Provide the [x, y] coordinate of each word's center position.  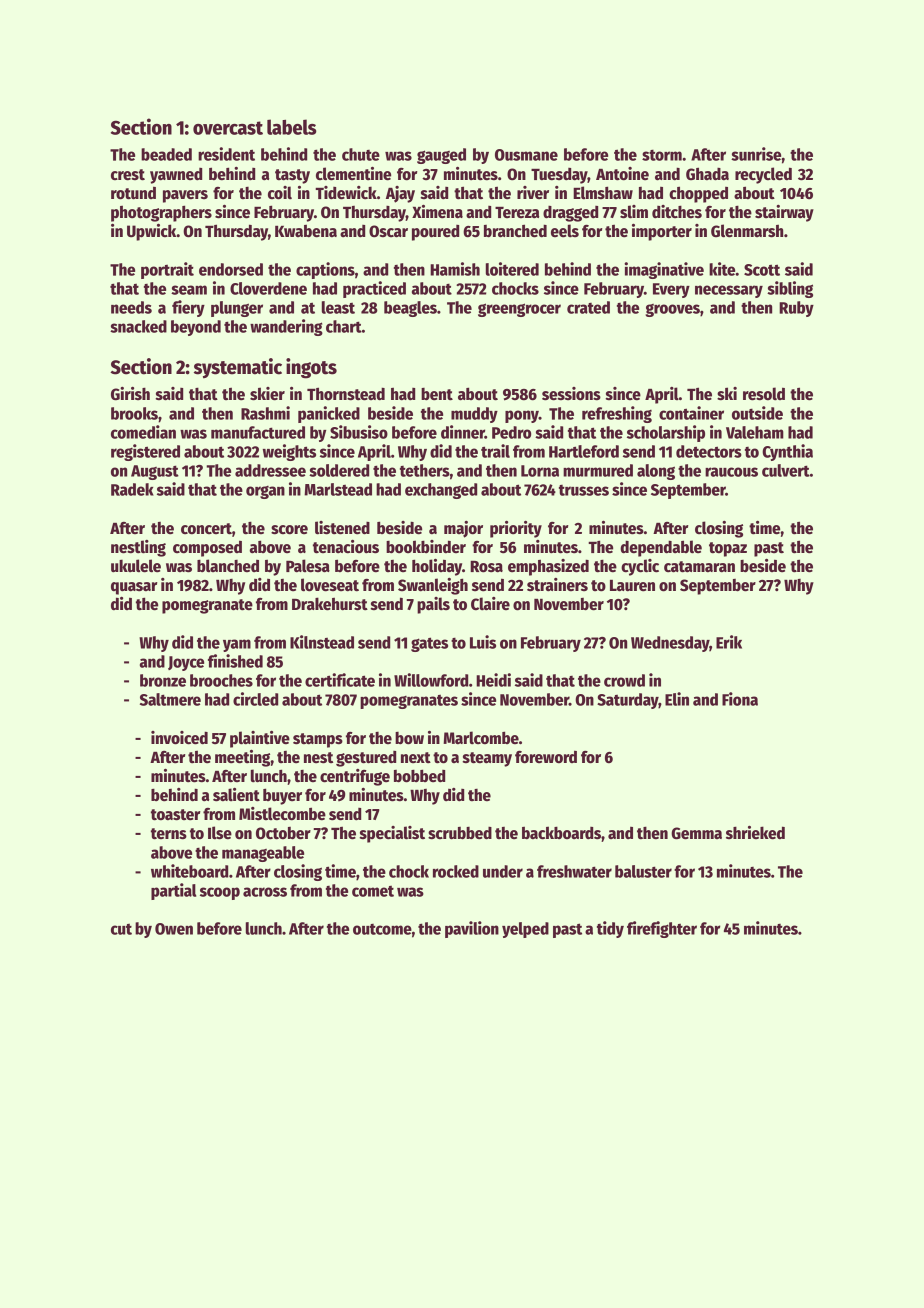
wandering [286, 327]
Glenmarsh [747, 231]
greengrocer [519, 310]
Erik [729, 642]
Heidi [493, 680]
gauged [441, 156]
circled [255, 699]
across [265, 892]
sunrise [756, 154]
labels [292, 127]
